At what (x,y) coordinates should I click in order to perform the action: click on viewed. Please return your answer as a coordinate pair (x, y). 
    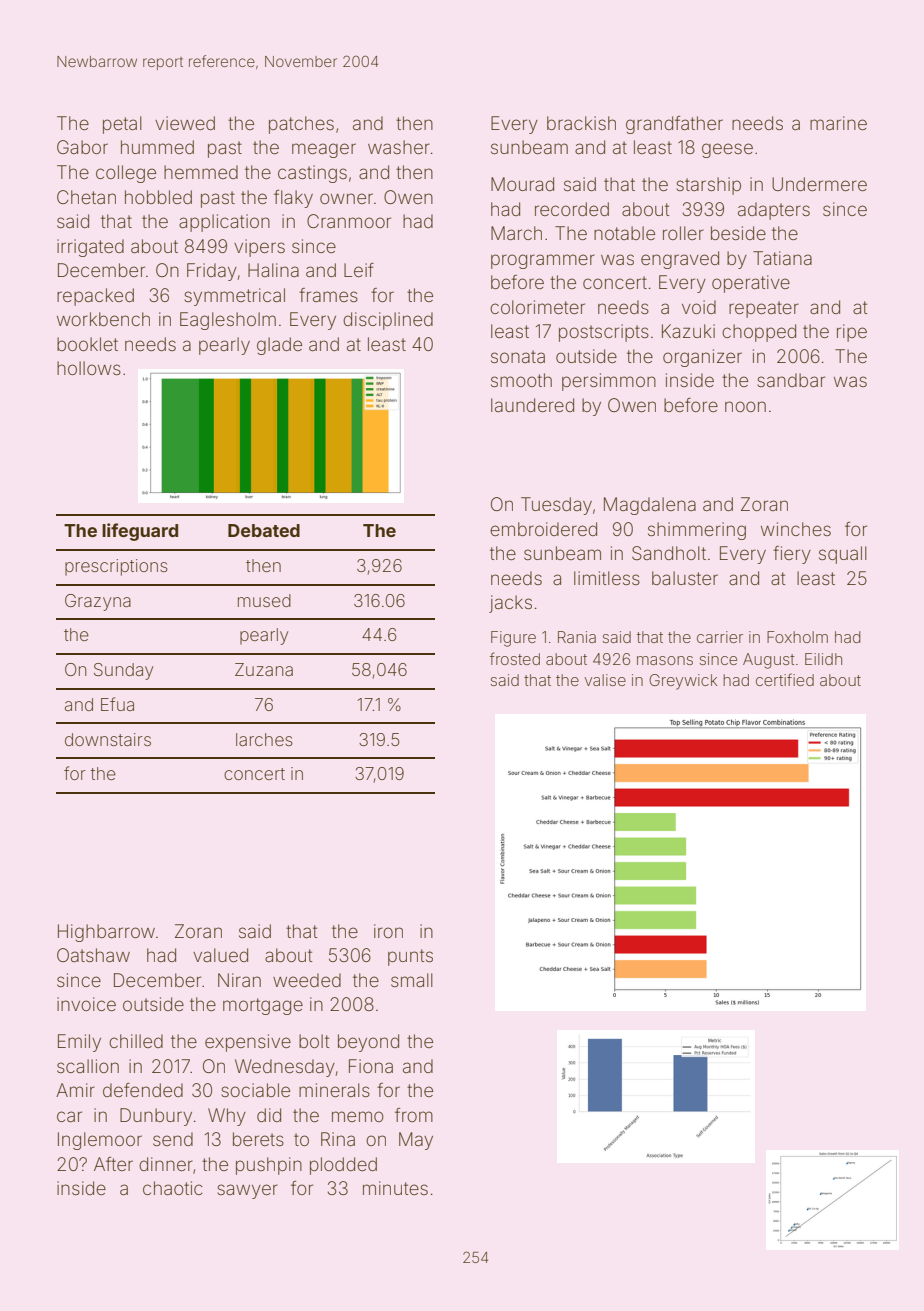
    Looking at the image, I should click on (185, 123).
